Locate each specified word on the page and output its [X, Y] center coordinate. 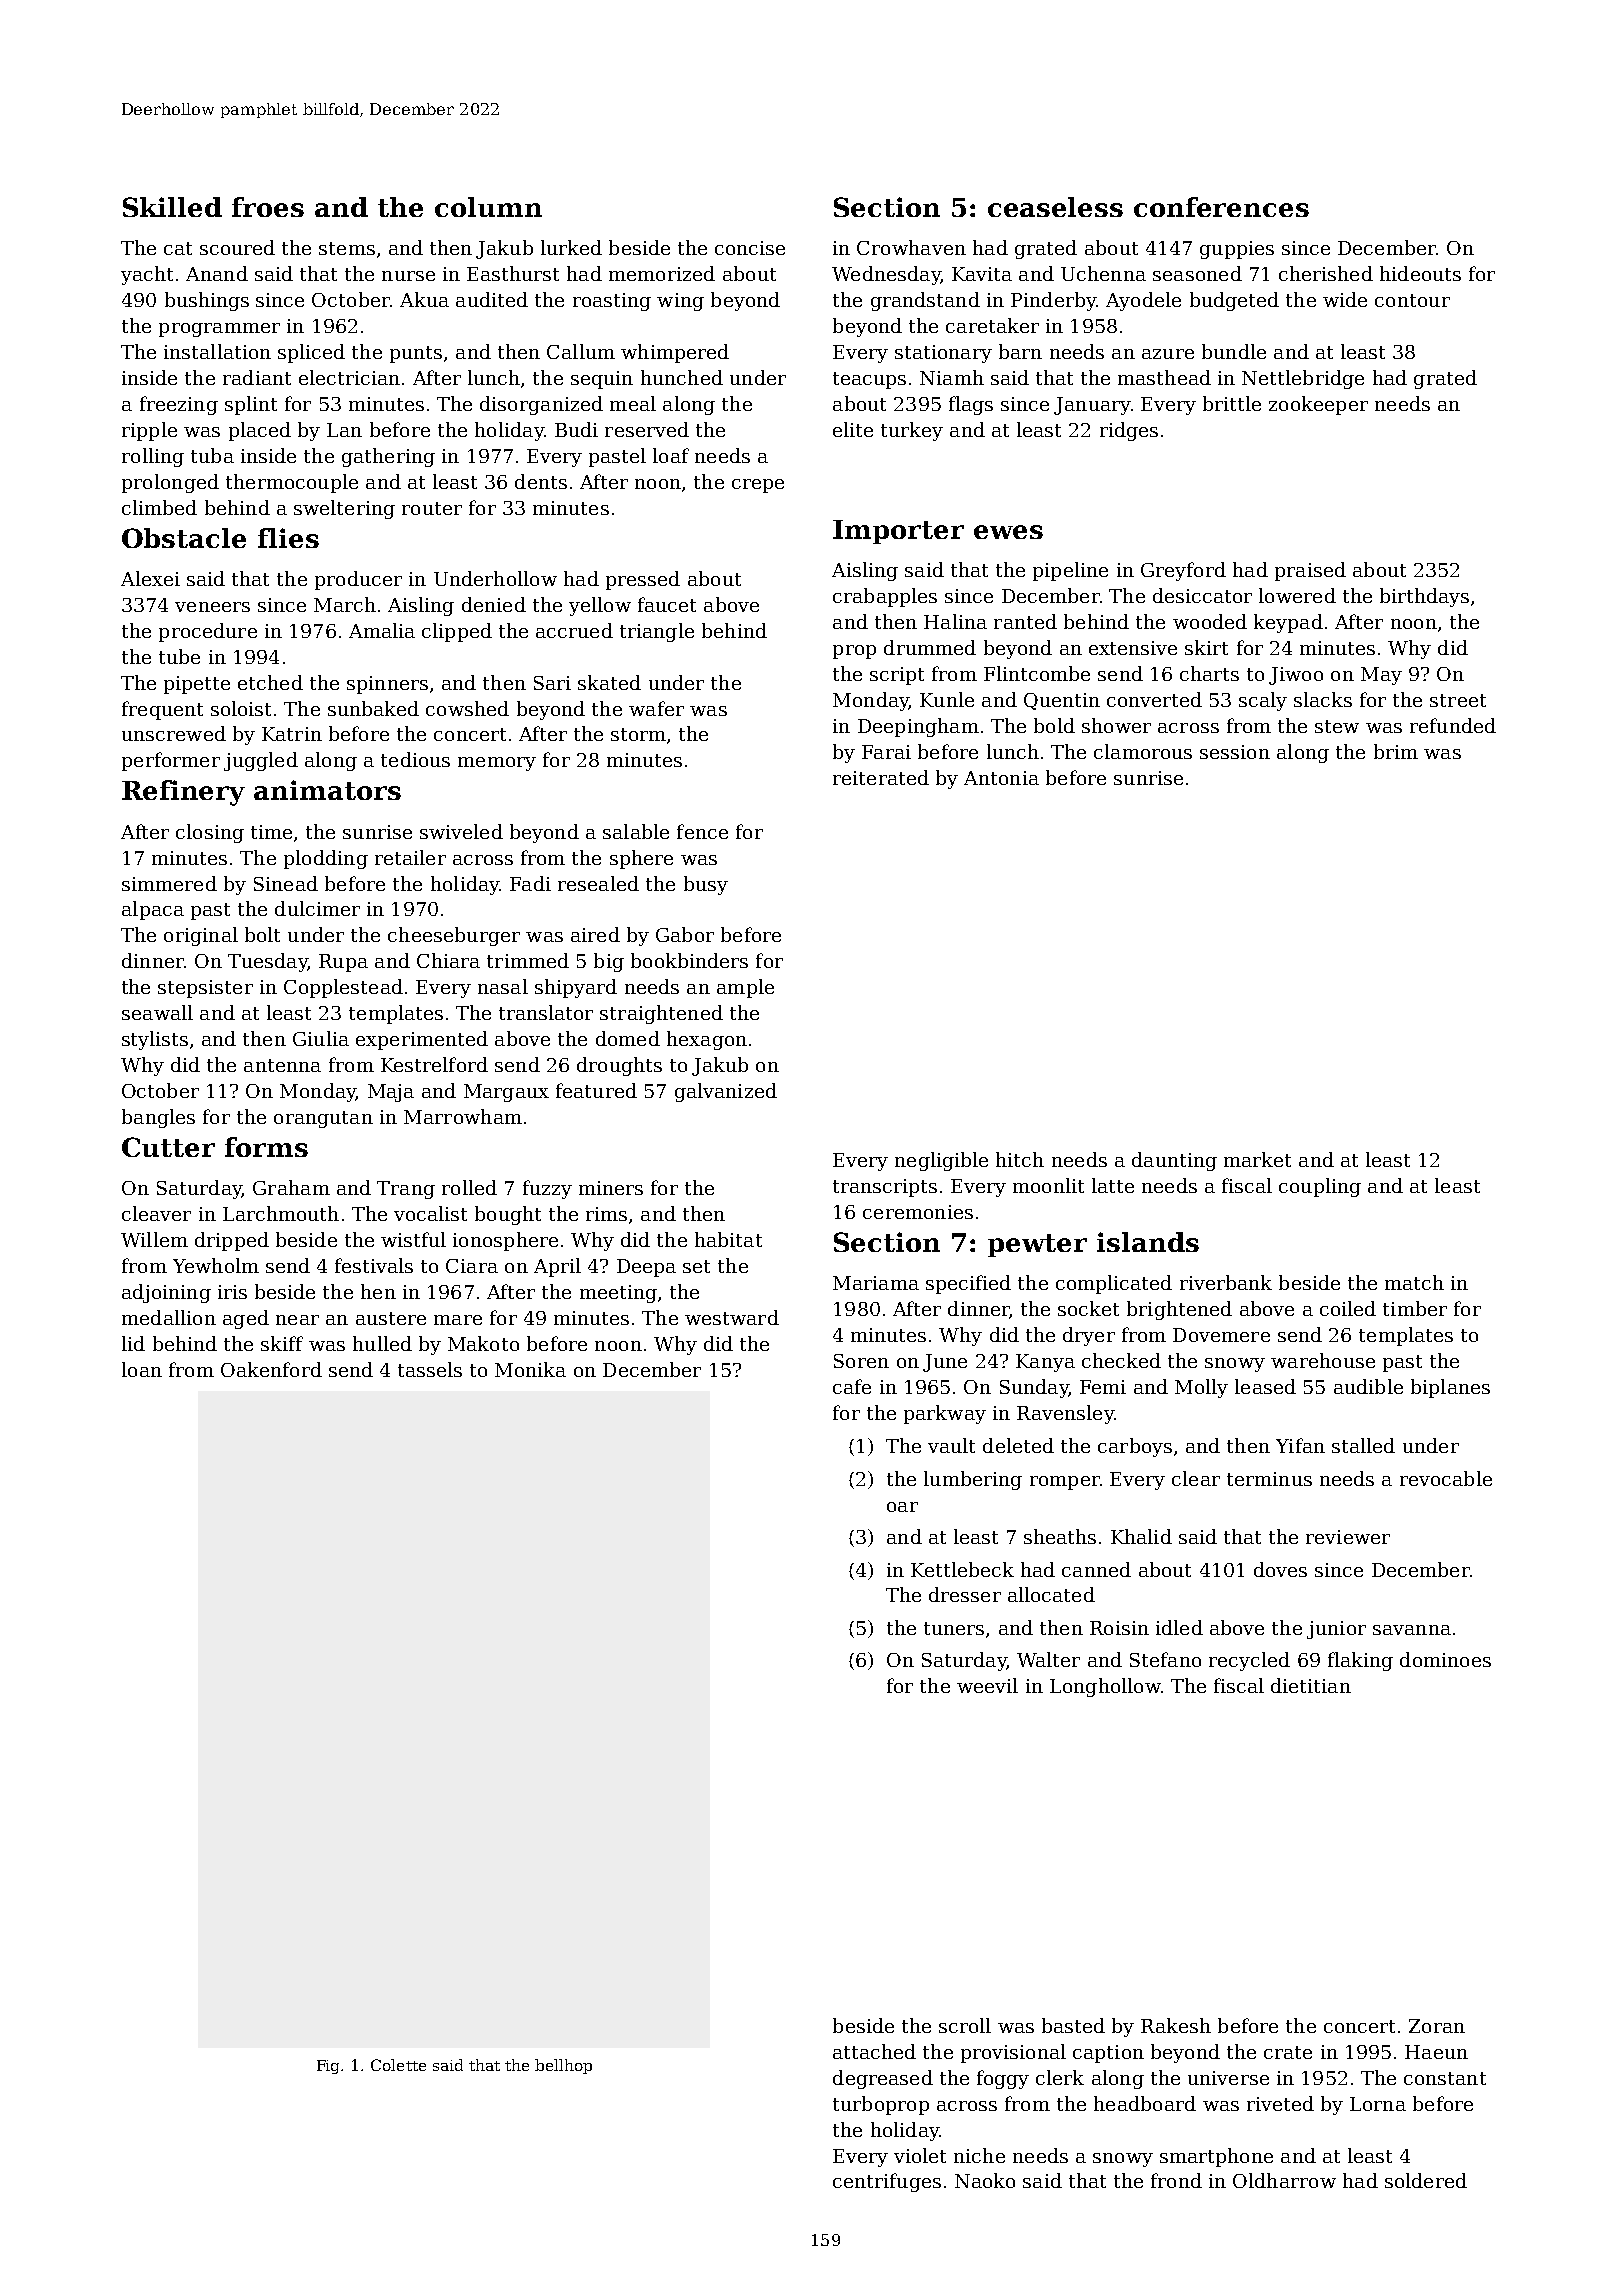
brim [1396, 751]
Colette [398, 2065]
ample [745, 988]
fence [702, 831]
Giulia [321, 1038]
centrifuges [887, 2182]
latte [1113, 1185]
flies [288, 538]
